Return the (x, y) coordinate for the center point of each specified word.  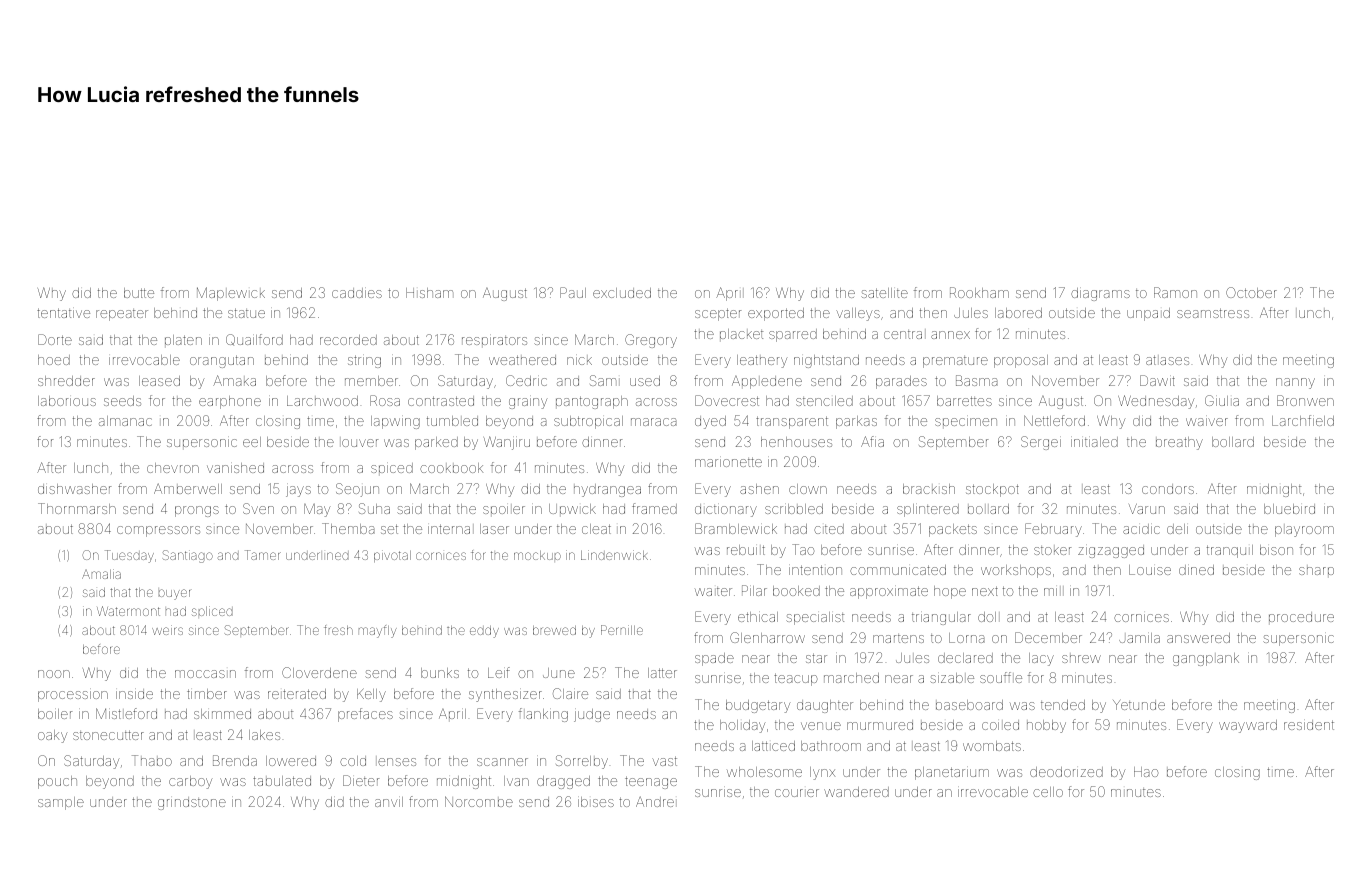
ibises (596, 802)
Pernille (622, 630)
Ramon (1175, 292)
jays (298, 491)
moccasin (205, 674)
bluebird (1289, 509)
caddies (357, 293)
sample (61, 803)
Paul (573, 292)
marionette (728, 462)
